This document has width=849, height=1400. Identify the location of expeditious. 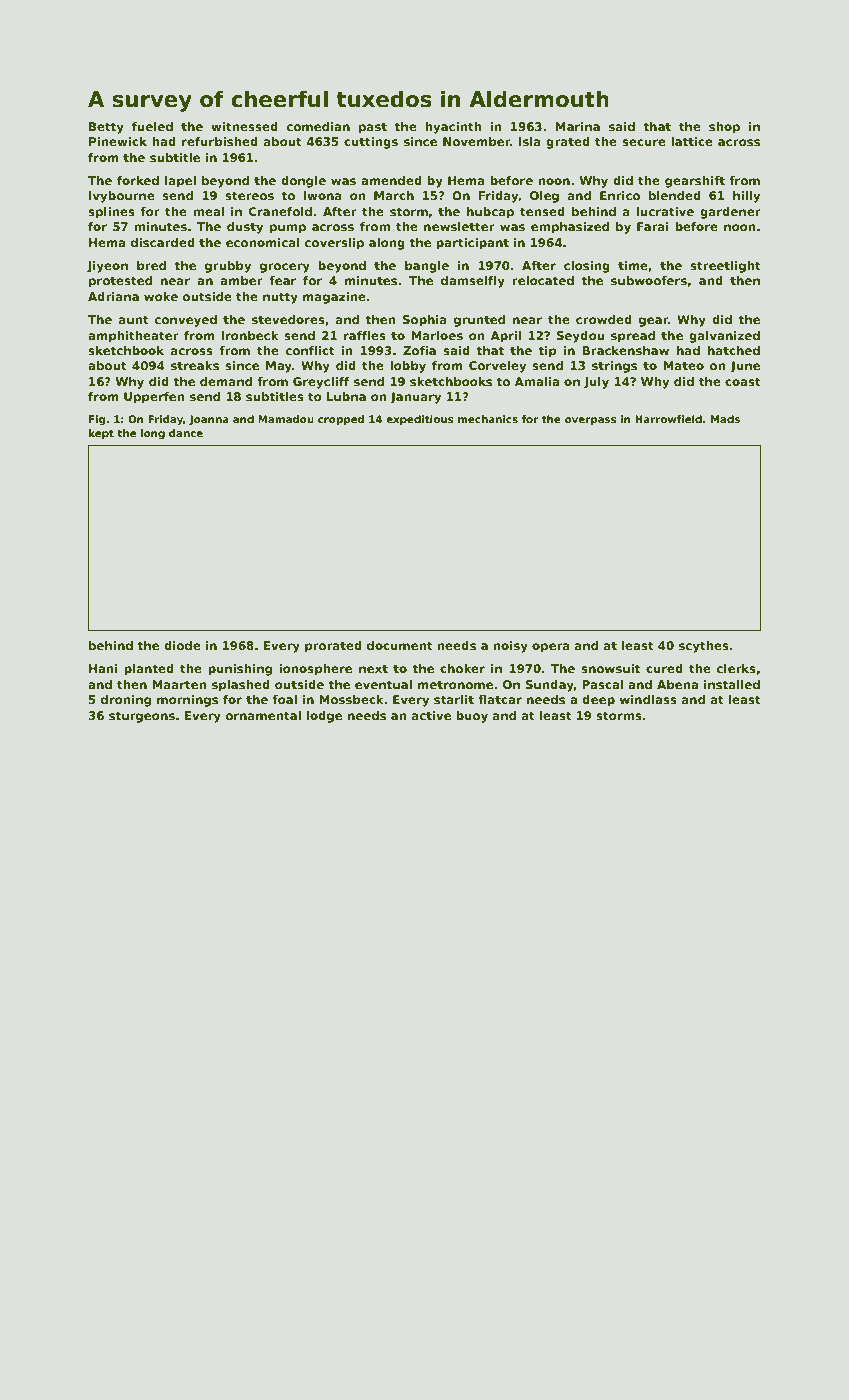
(420, 420).
